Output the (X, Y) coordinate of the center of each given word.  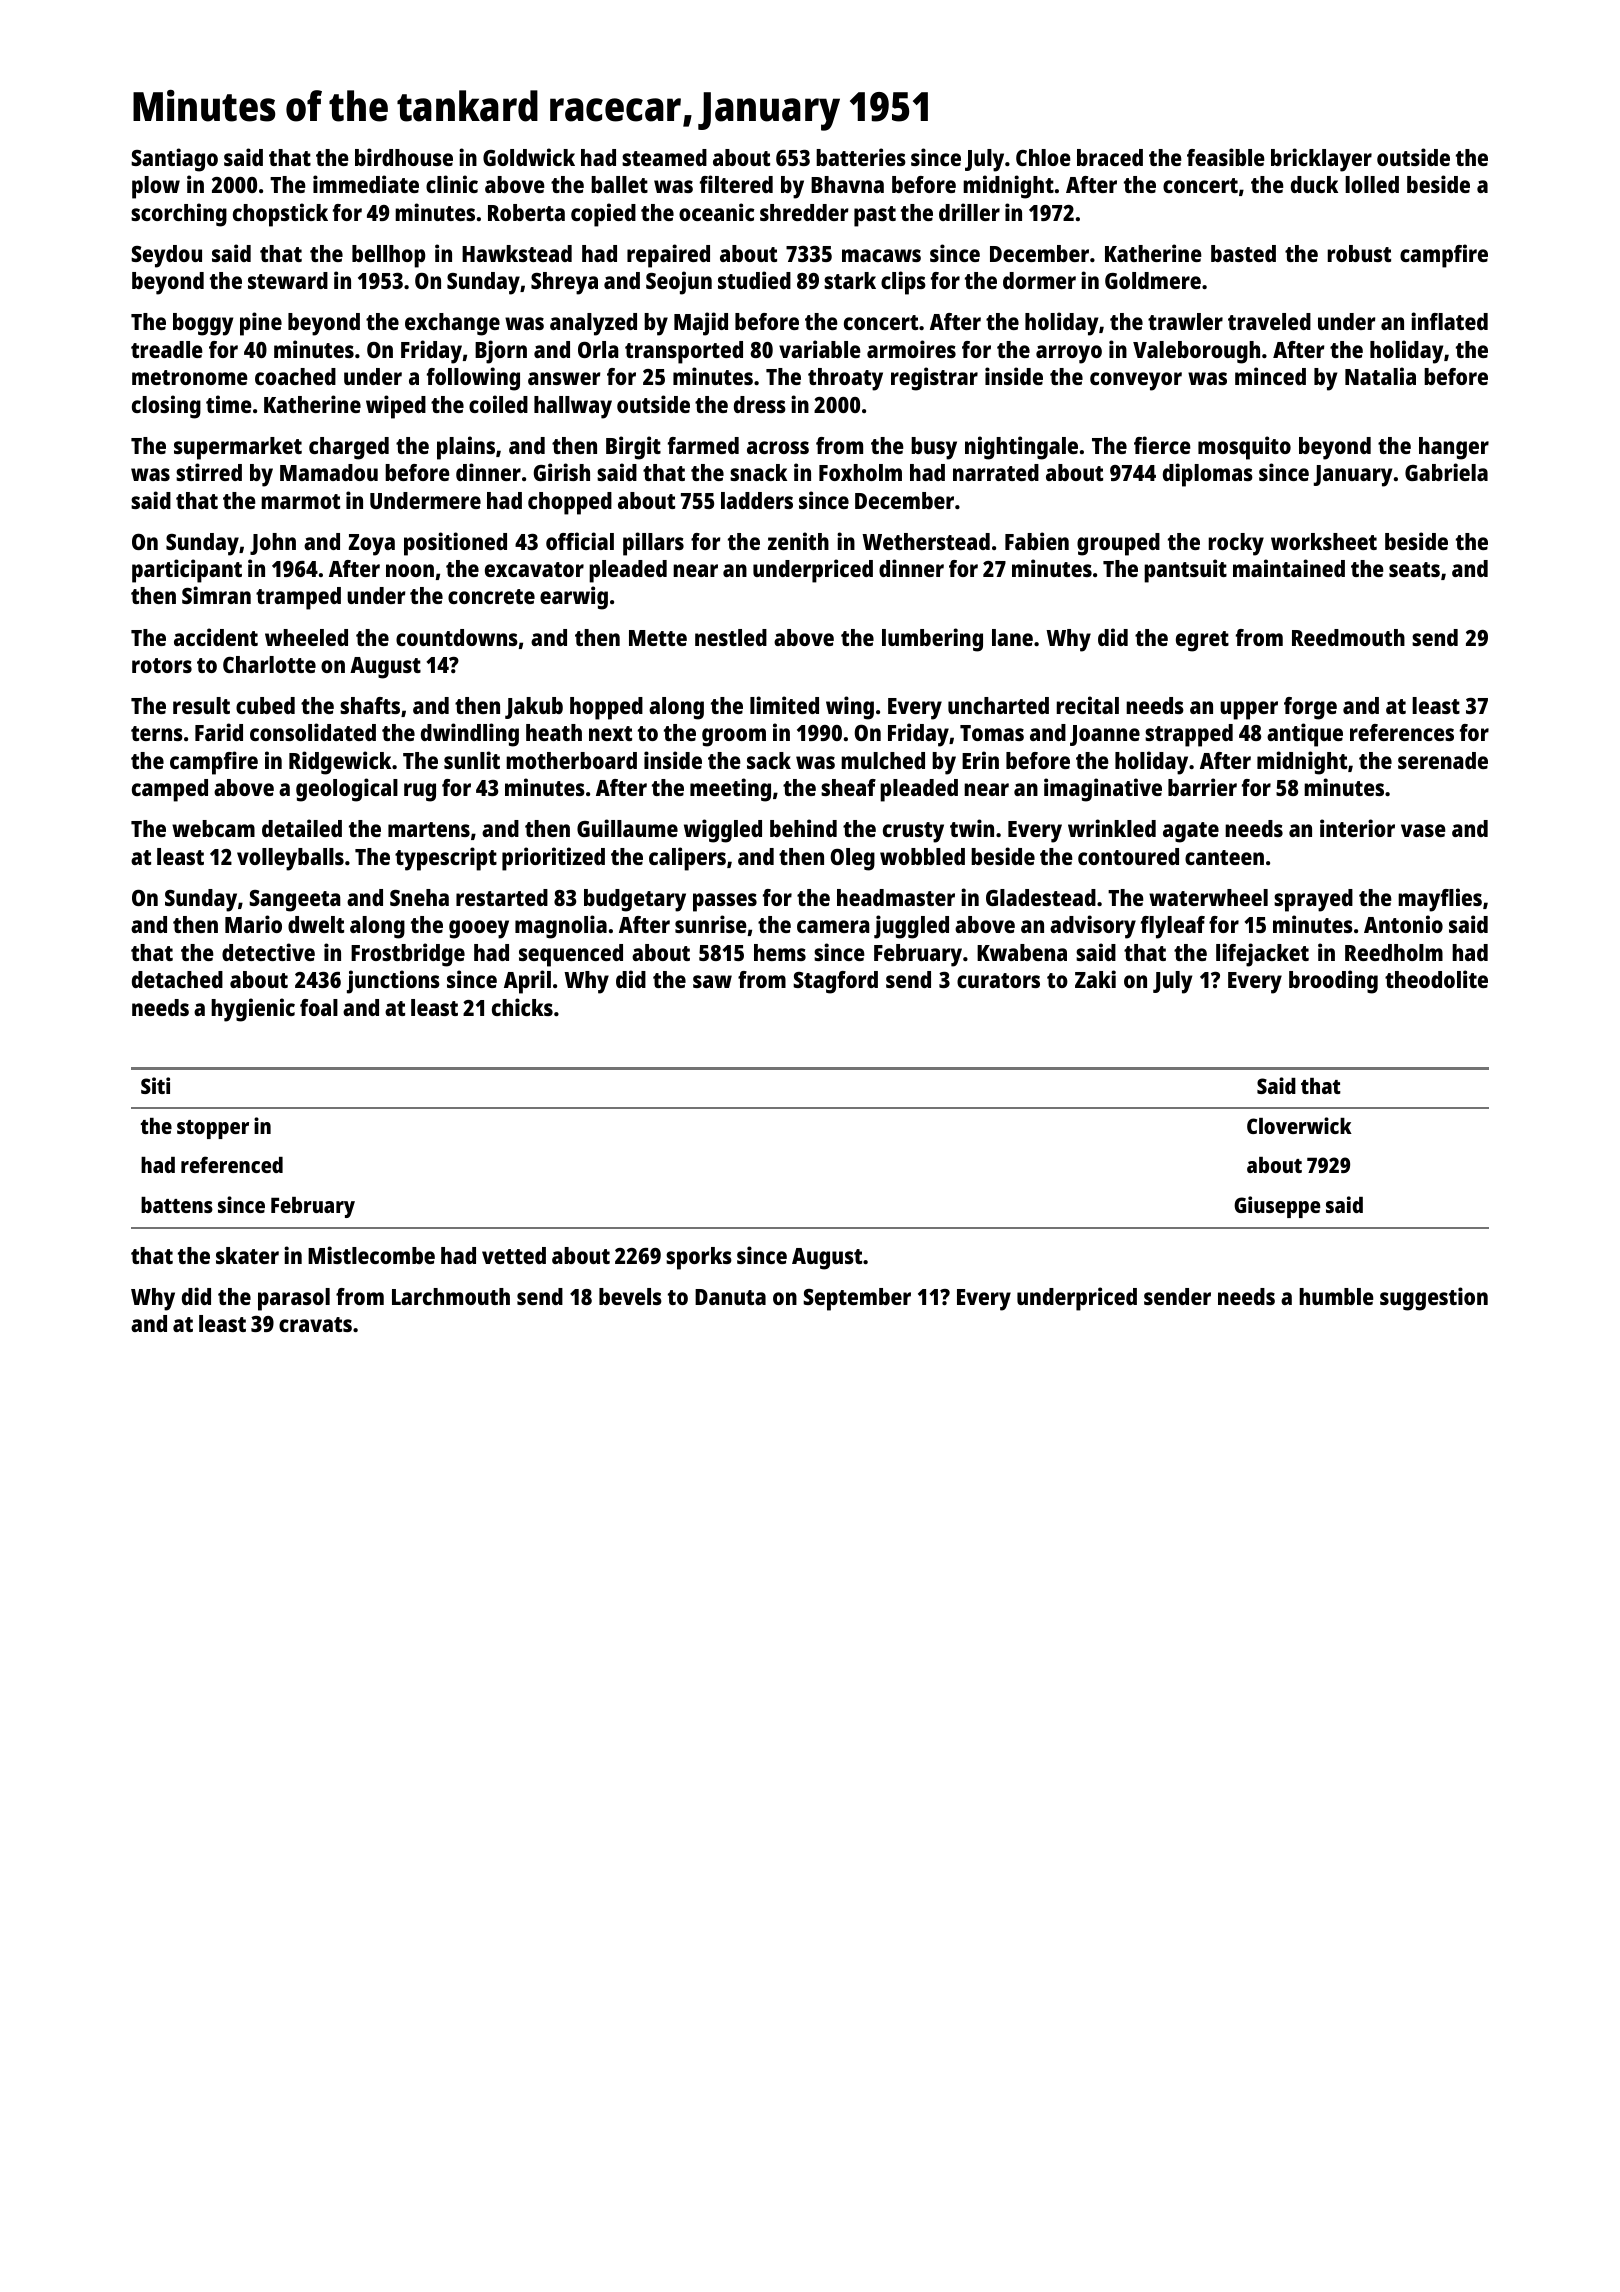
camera (833, 926)
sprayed (1313, 900)
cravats (315, 1324)
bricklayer (1321, 160)
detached (177, 979)
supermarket (238, 448)
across (778, 447)
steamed (664, 157)
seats (1414, 569)
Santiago (174, 160)
